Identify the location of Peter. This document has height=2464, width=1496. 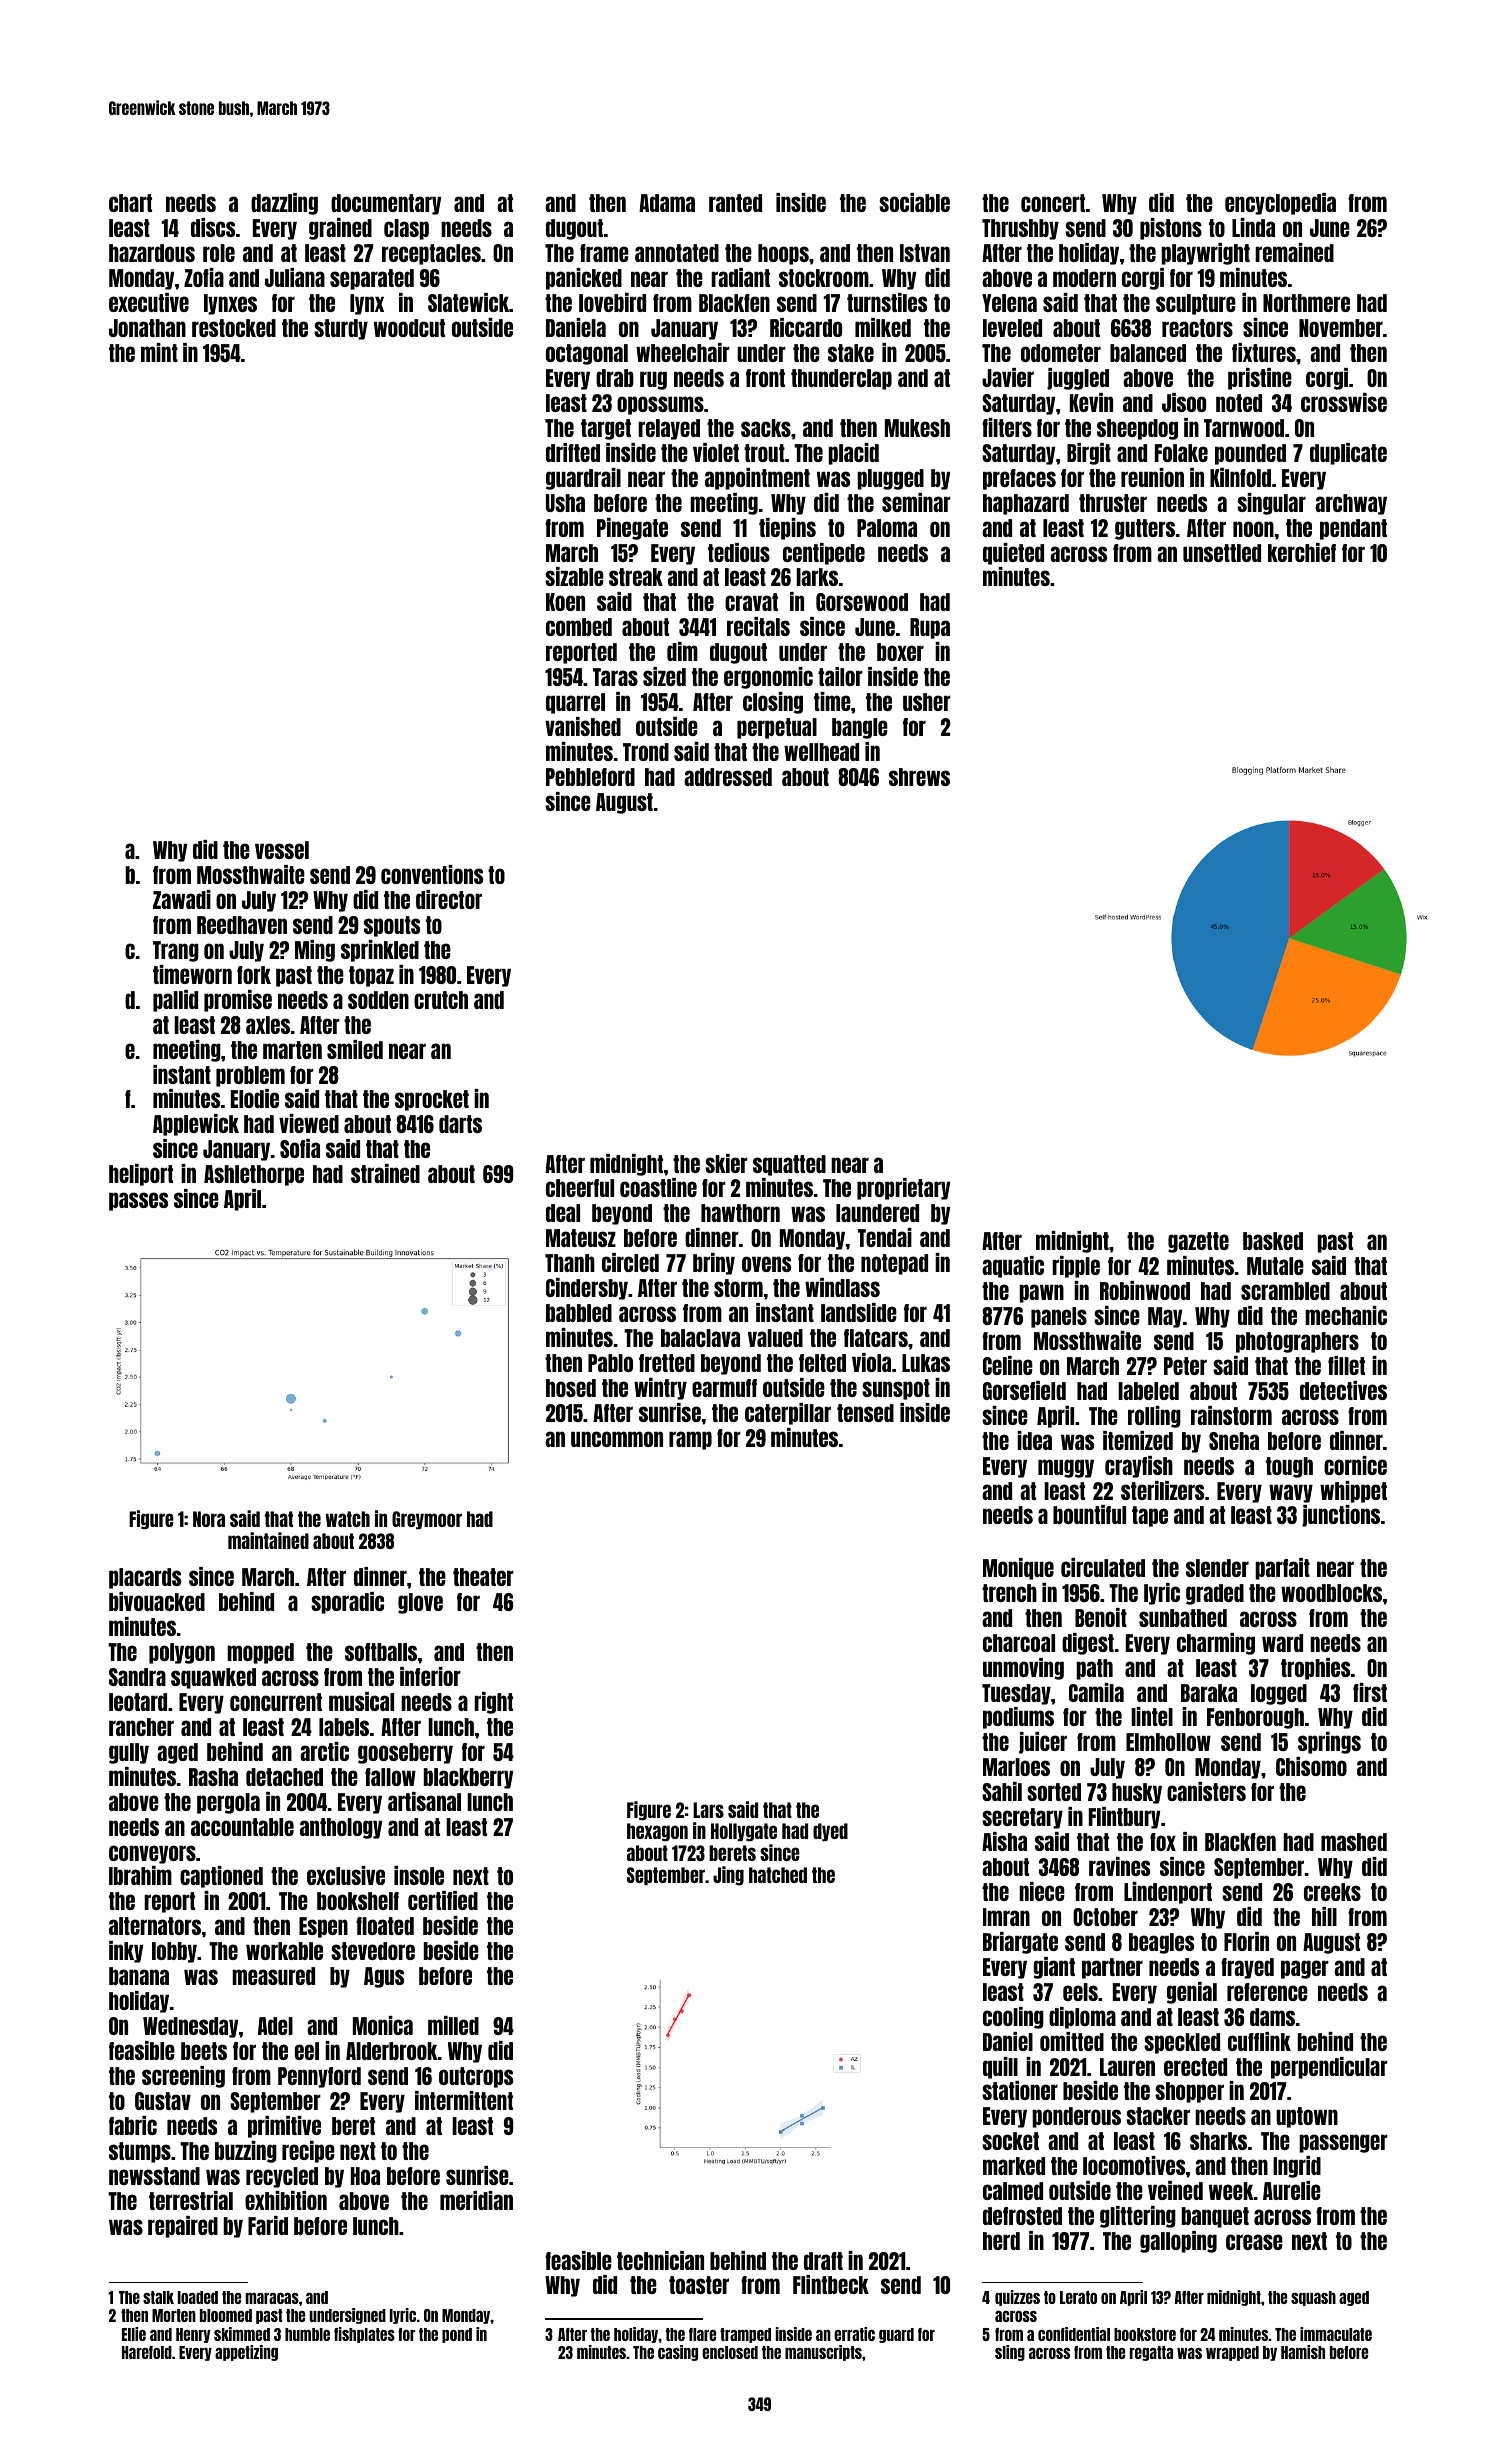
(1185, 1366).
